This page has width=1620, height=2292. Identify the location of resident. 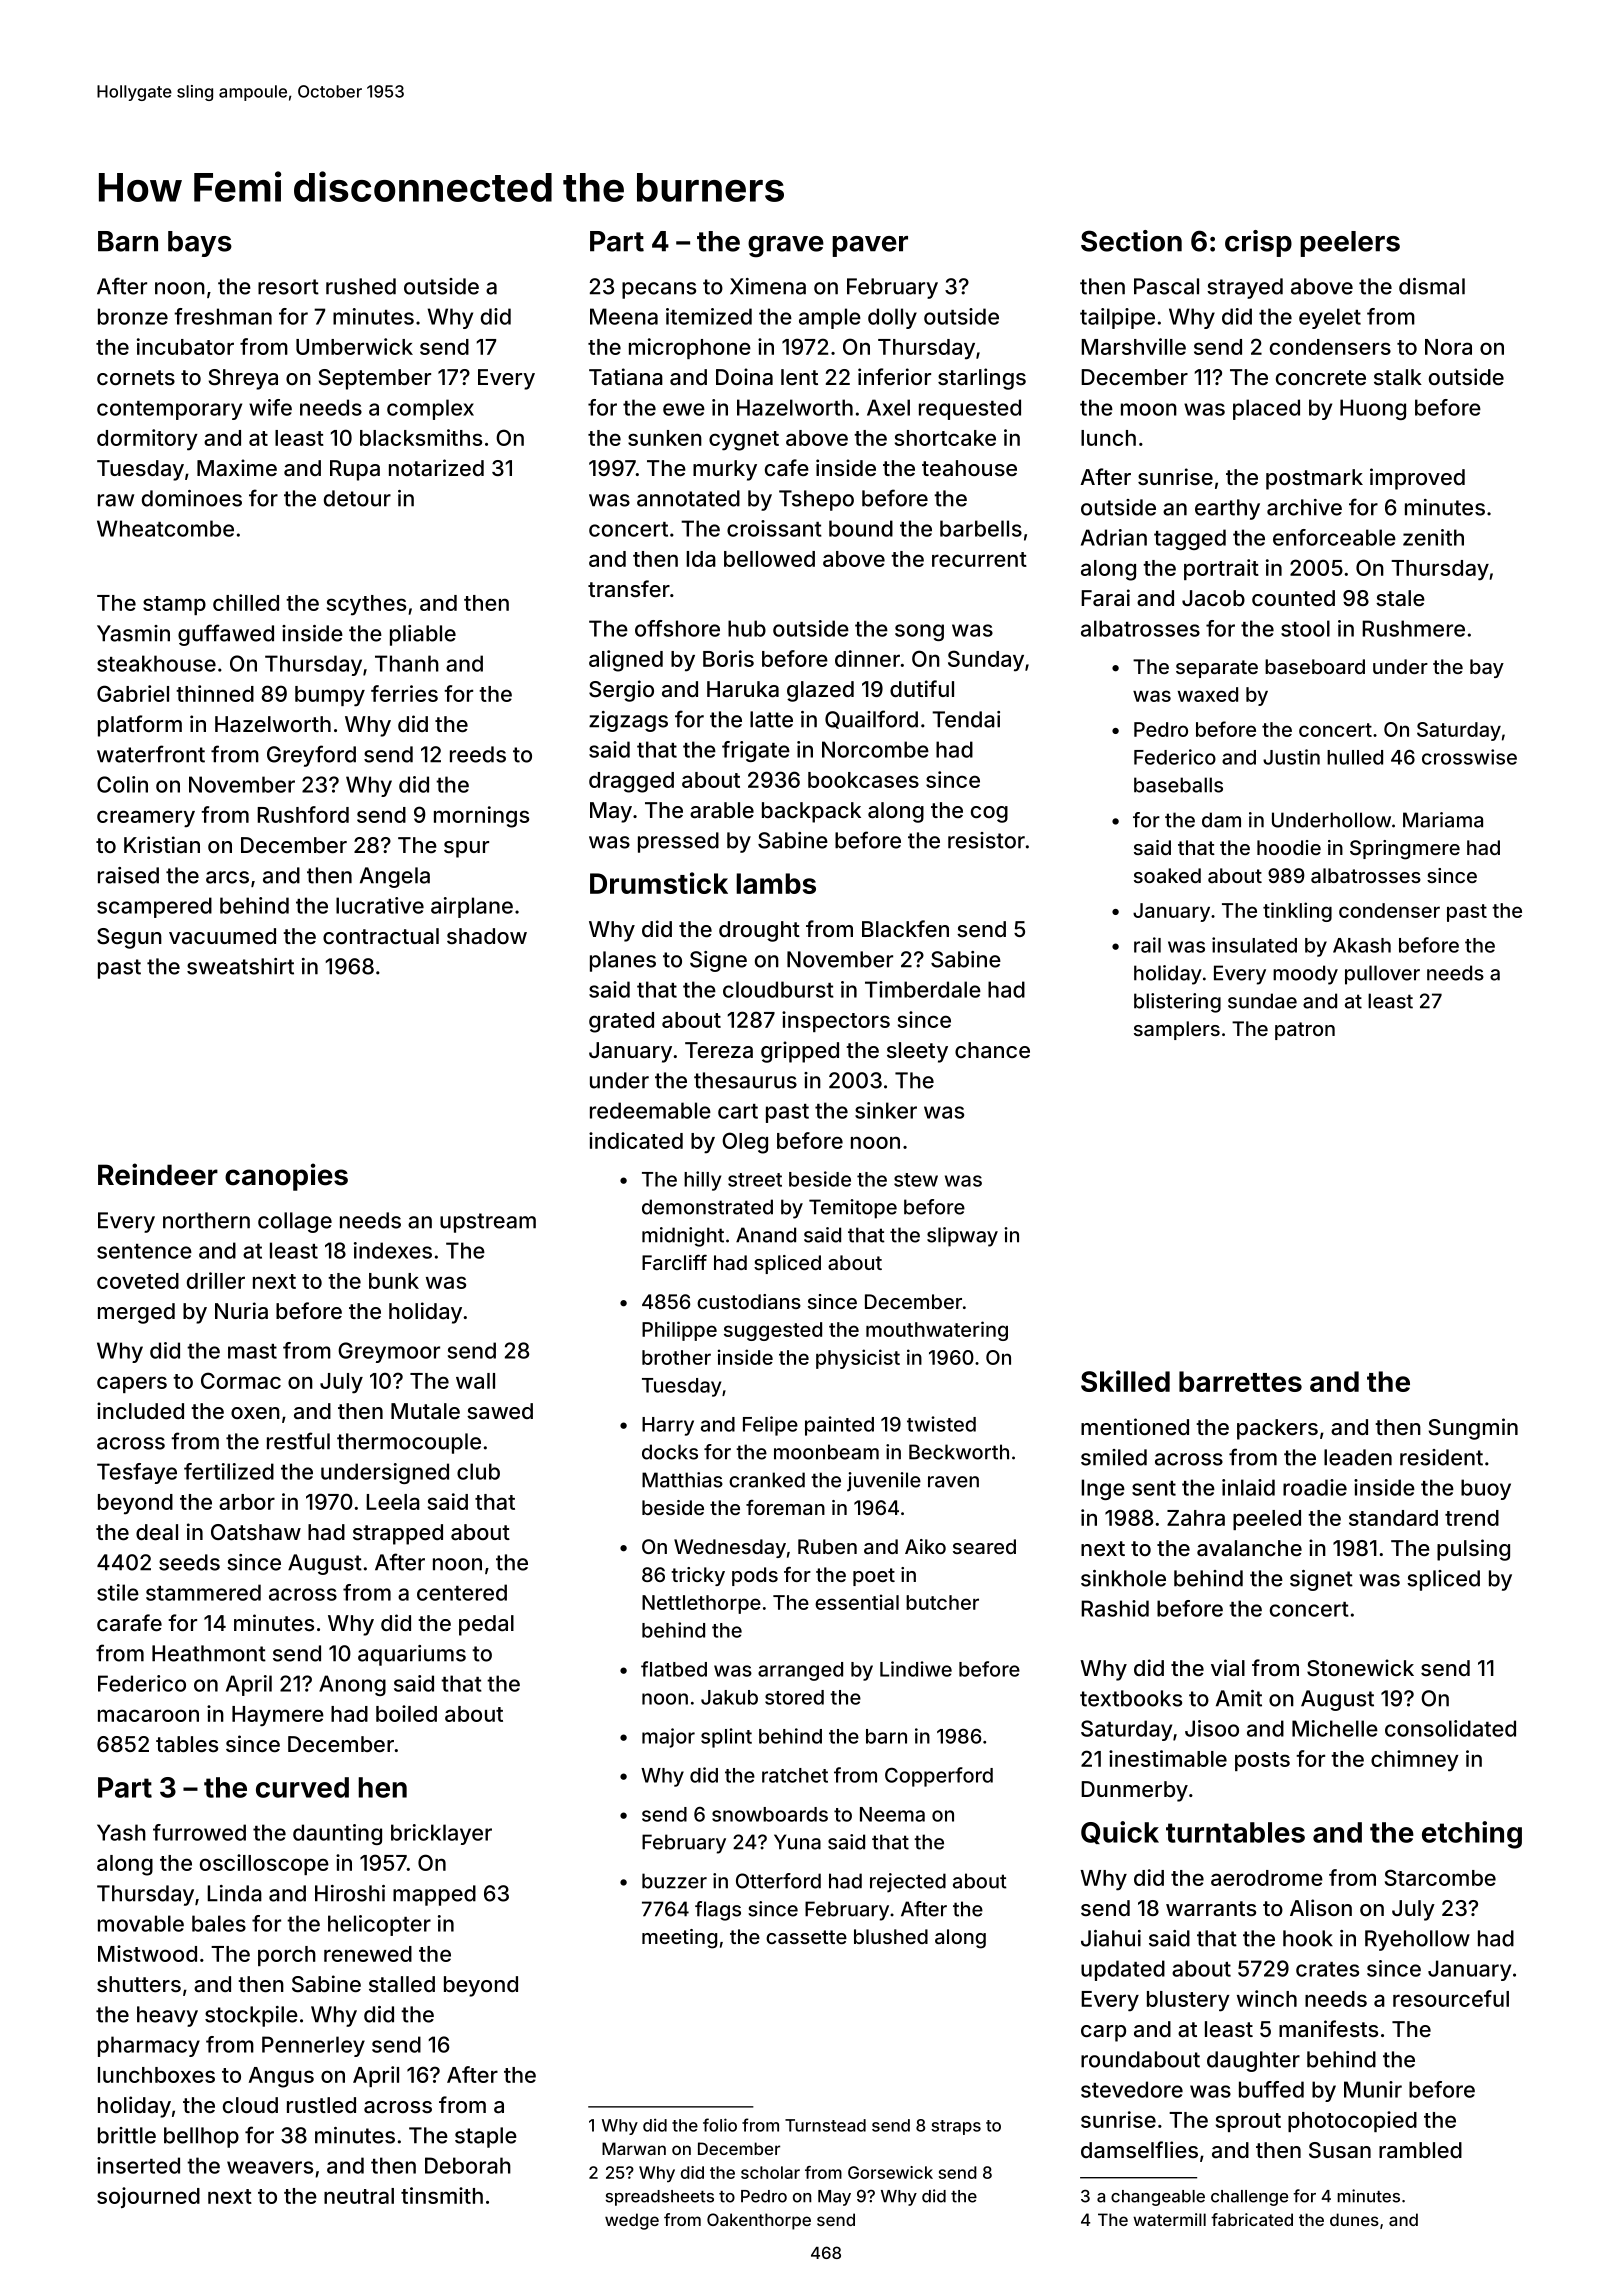
(1441, 1457).
